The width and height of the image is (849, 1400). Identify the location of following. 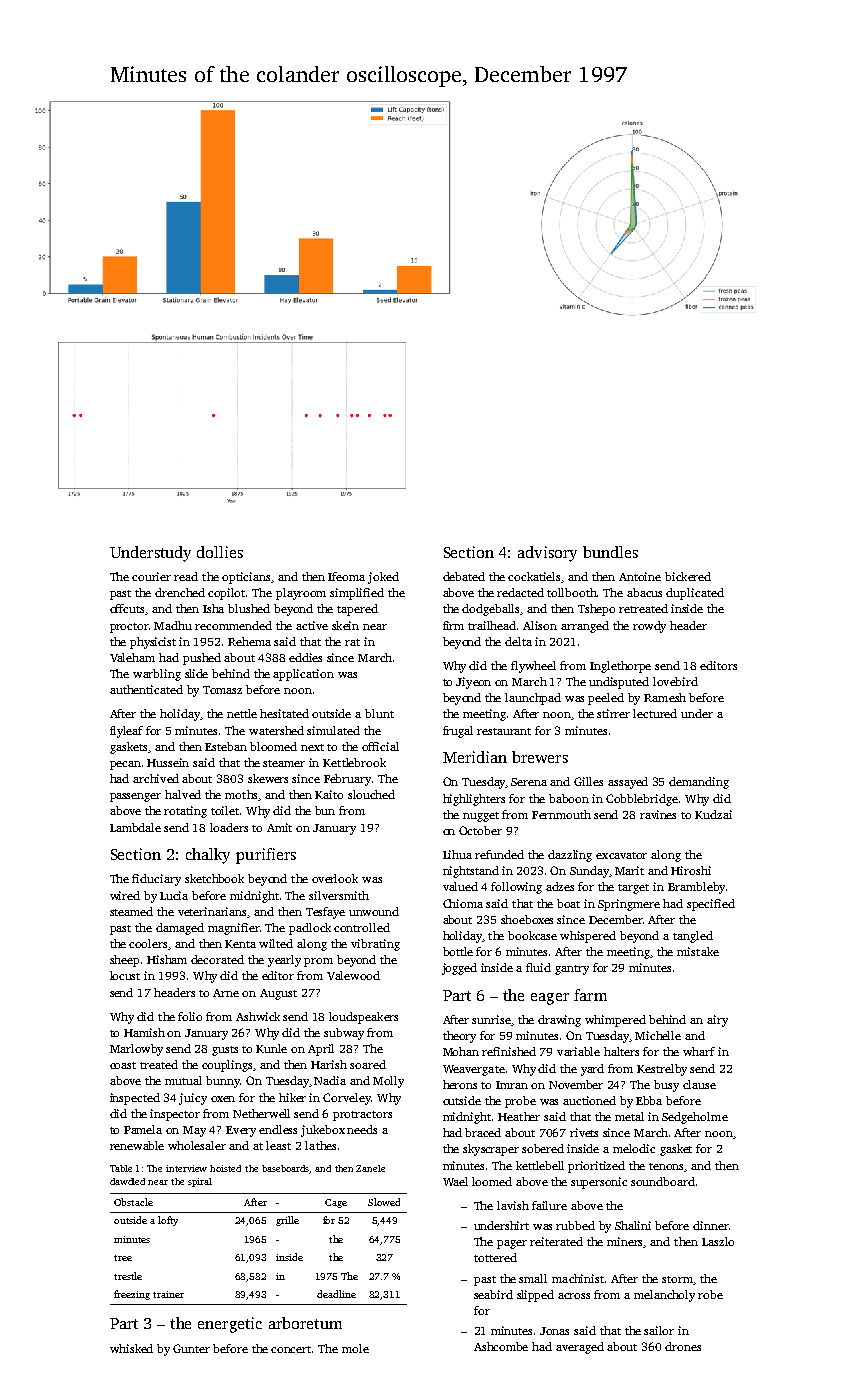
(516, 888).
